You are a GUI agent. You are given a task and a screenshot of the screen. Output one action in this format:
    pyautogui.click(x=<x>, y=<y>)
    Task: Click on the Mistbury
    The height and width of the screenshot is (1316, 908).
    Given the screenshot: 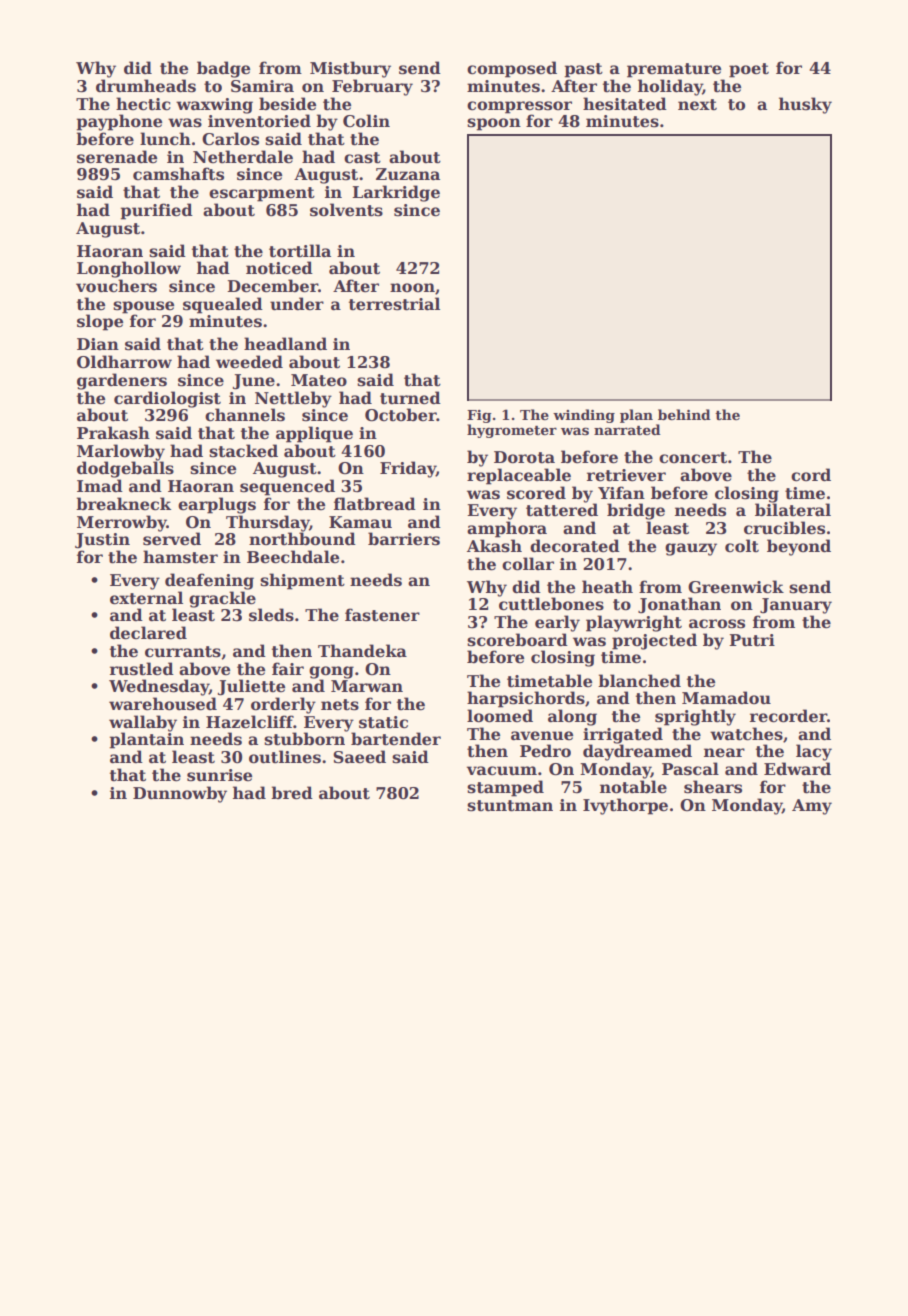 What is the action you would take?
    pyautogui.click(x=350, y=69)
